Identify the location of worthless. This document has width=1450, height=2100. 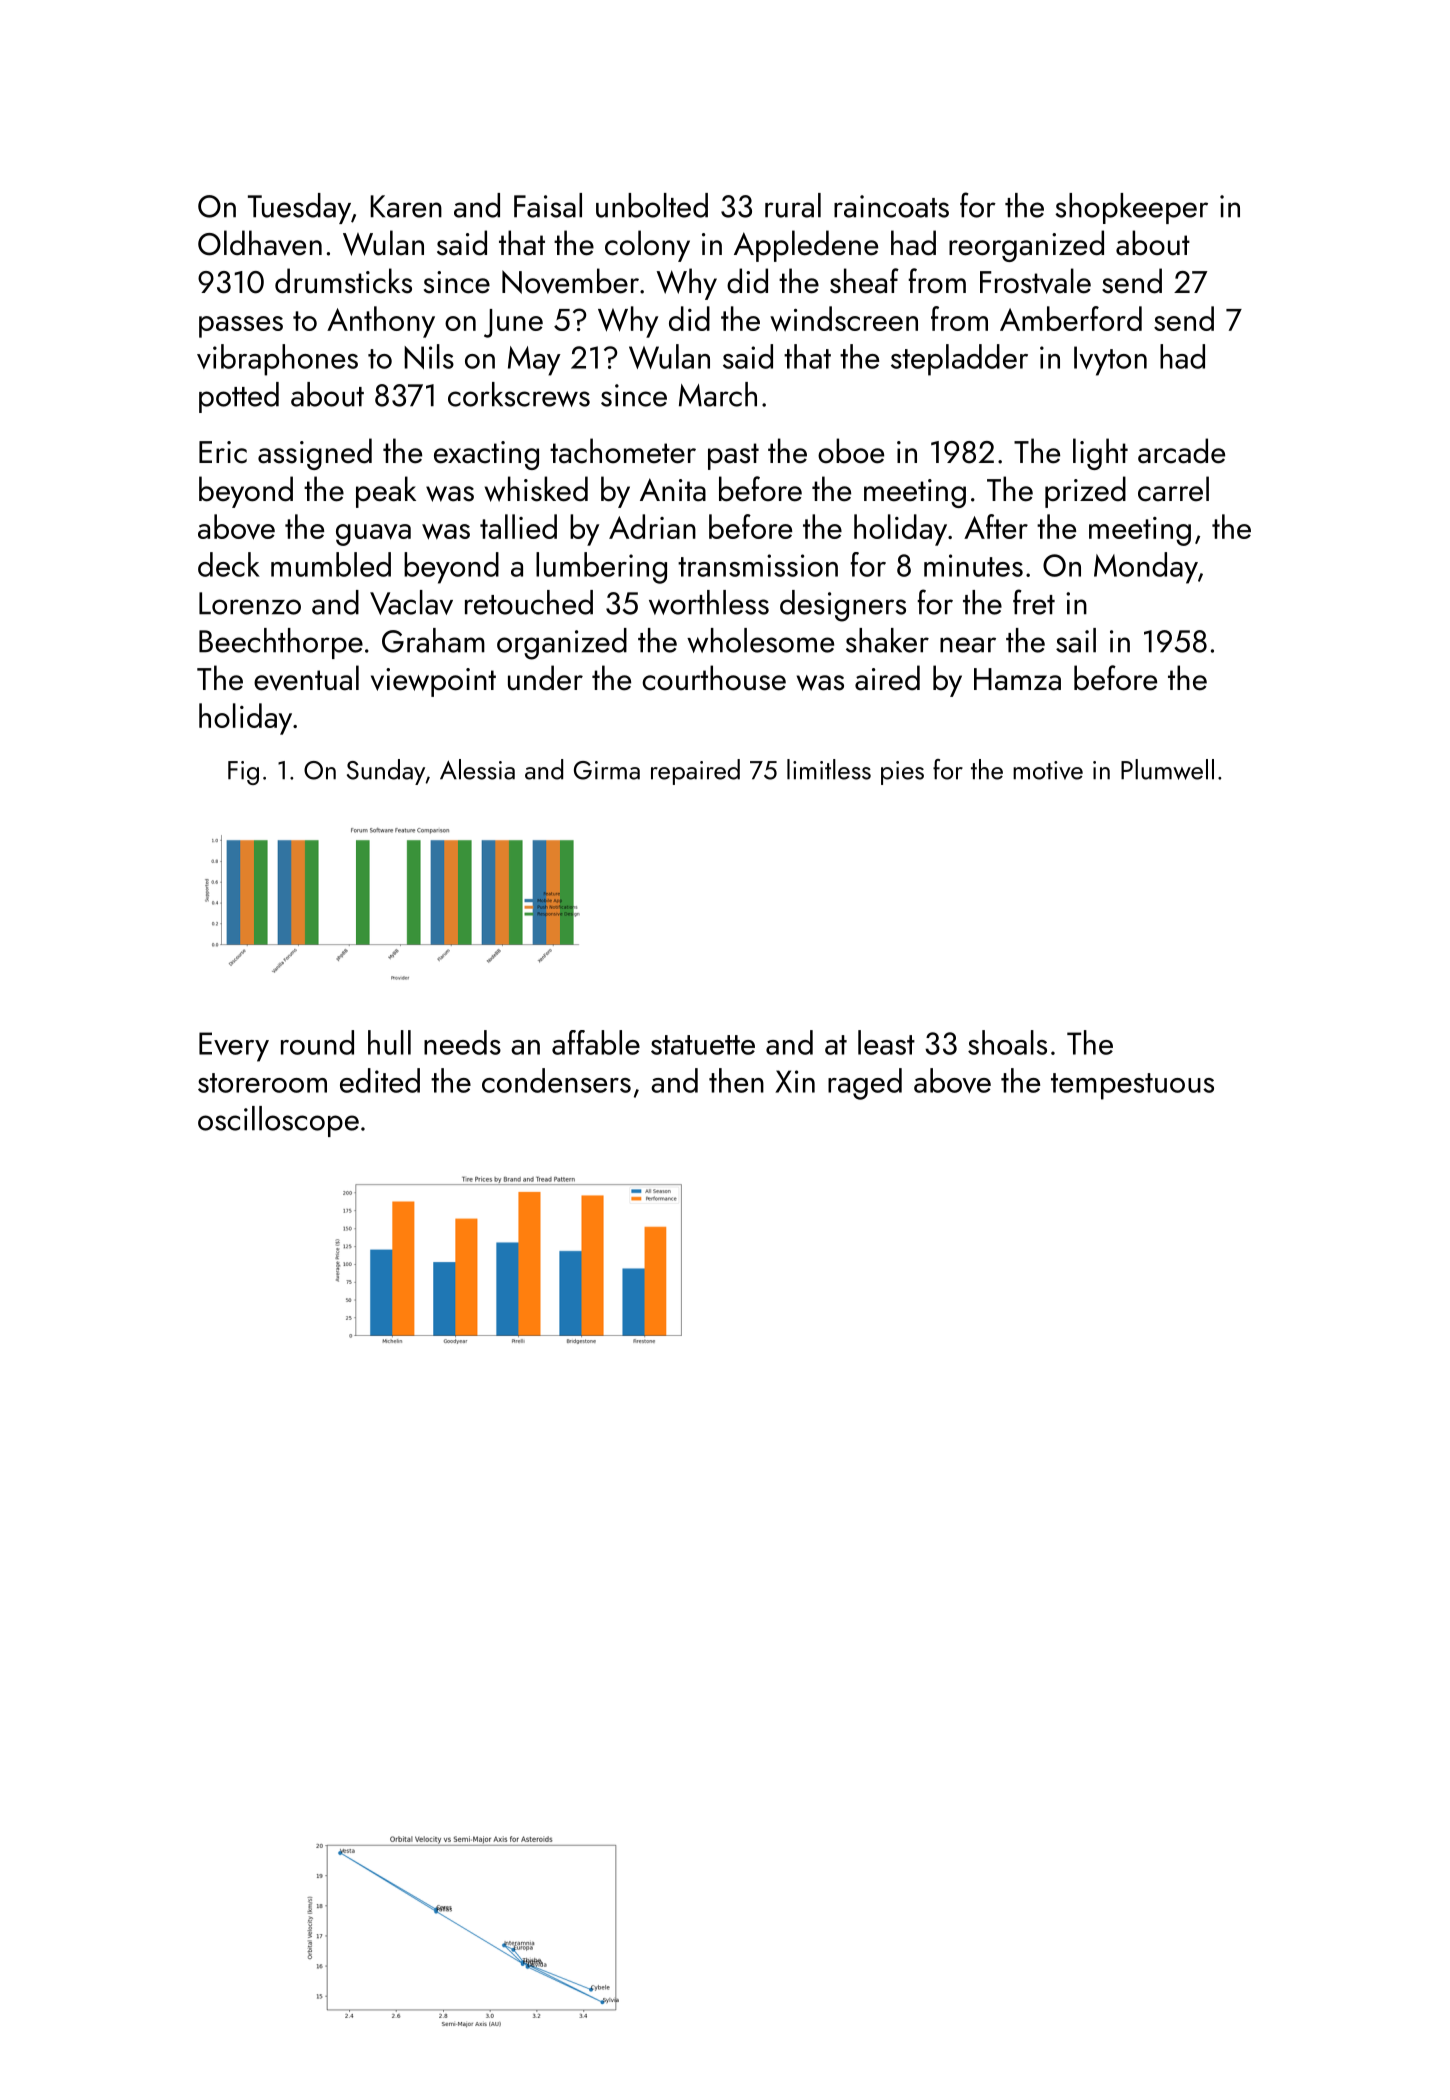
(709, 602).
